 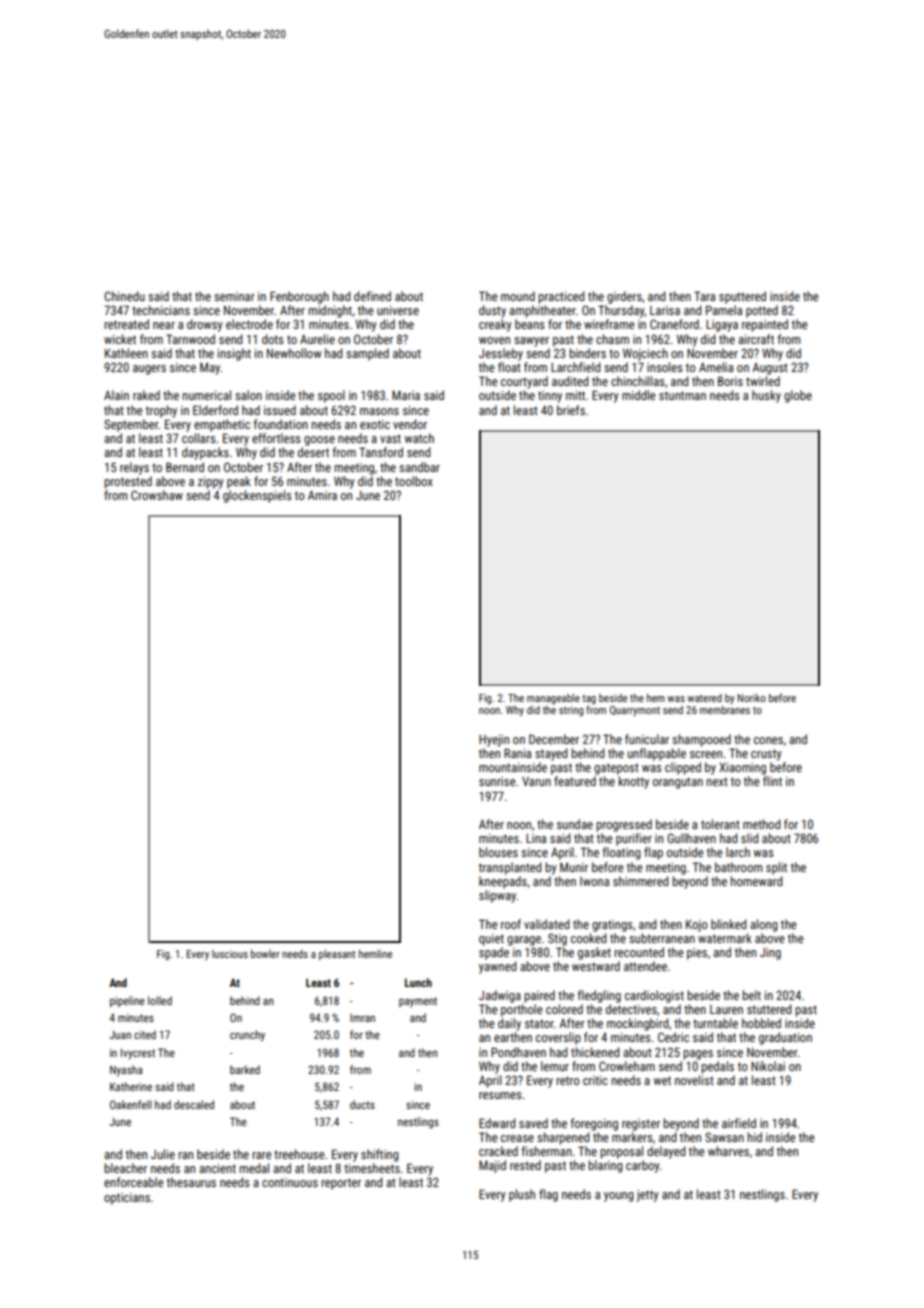 I want to click on manageable, so click(x=553, y=699).
